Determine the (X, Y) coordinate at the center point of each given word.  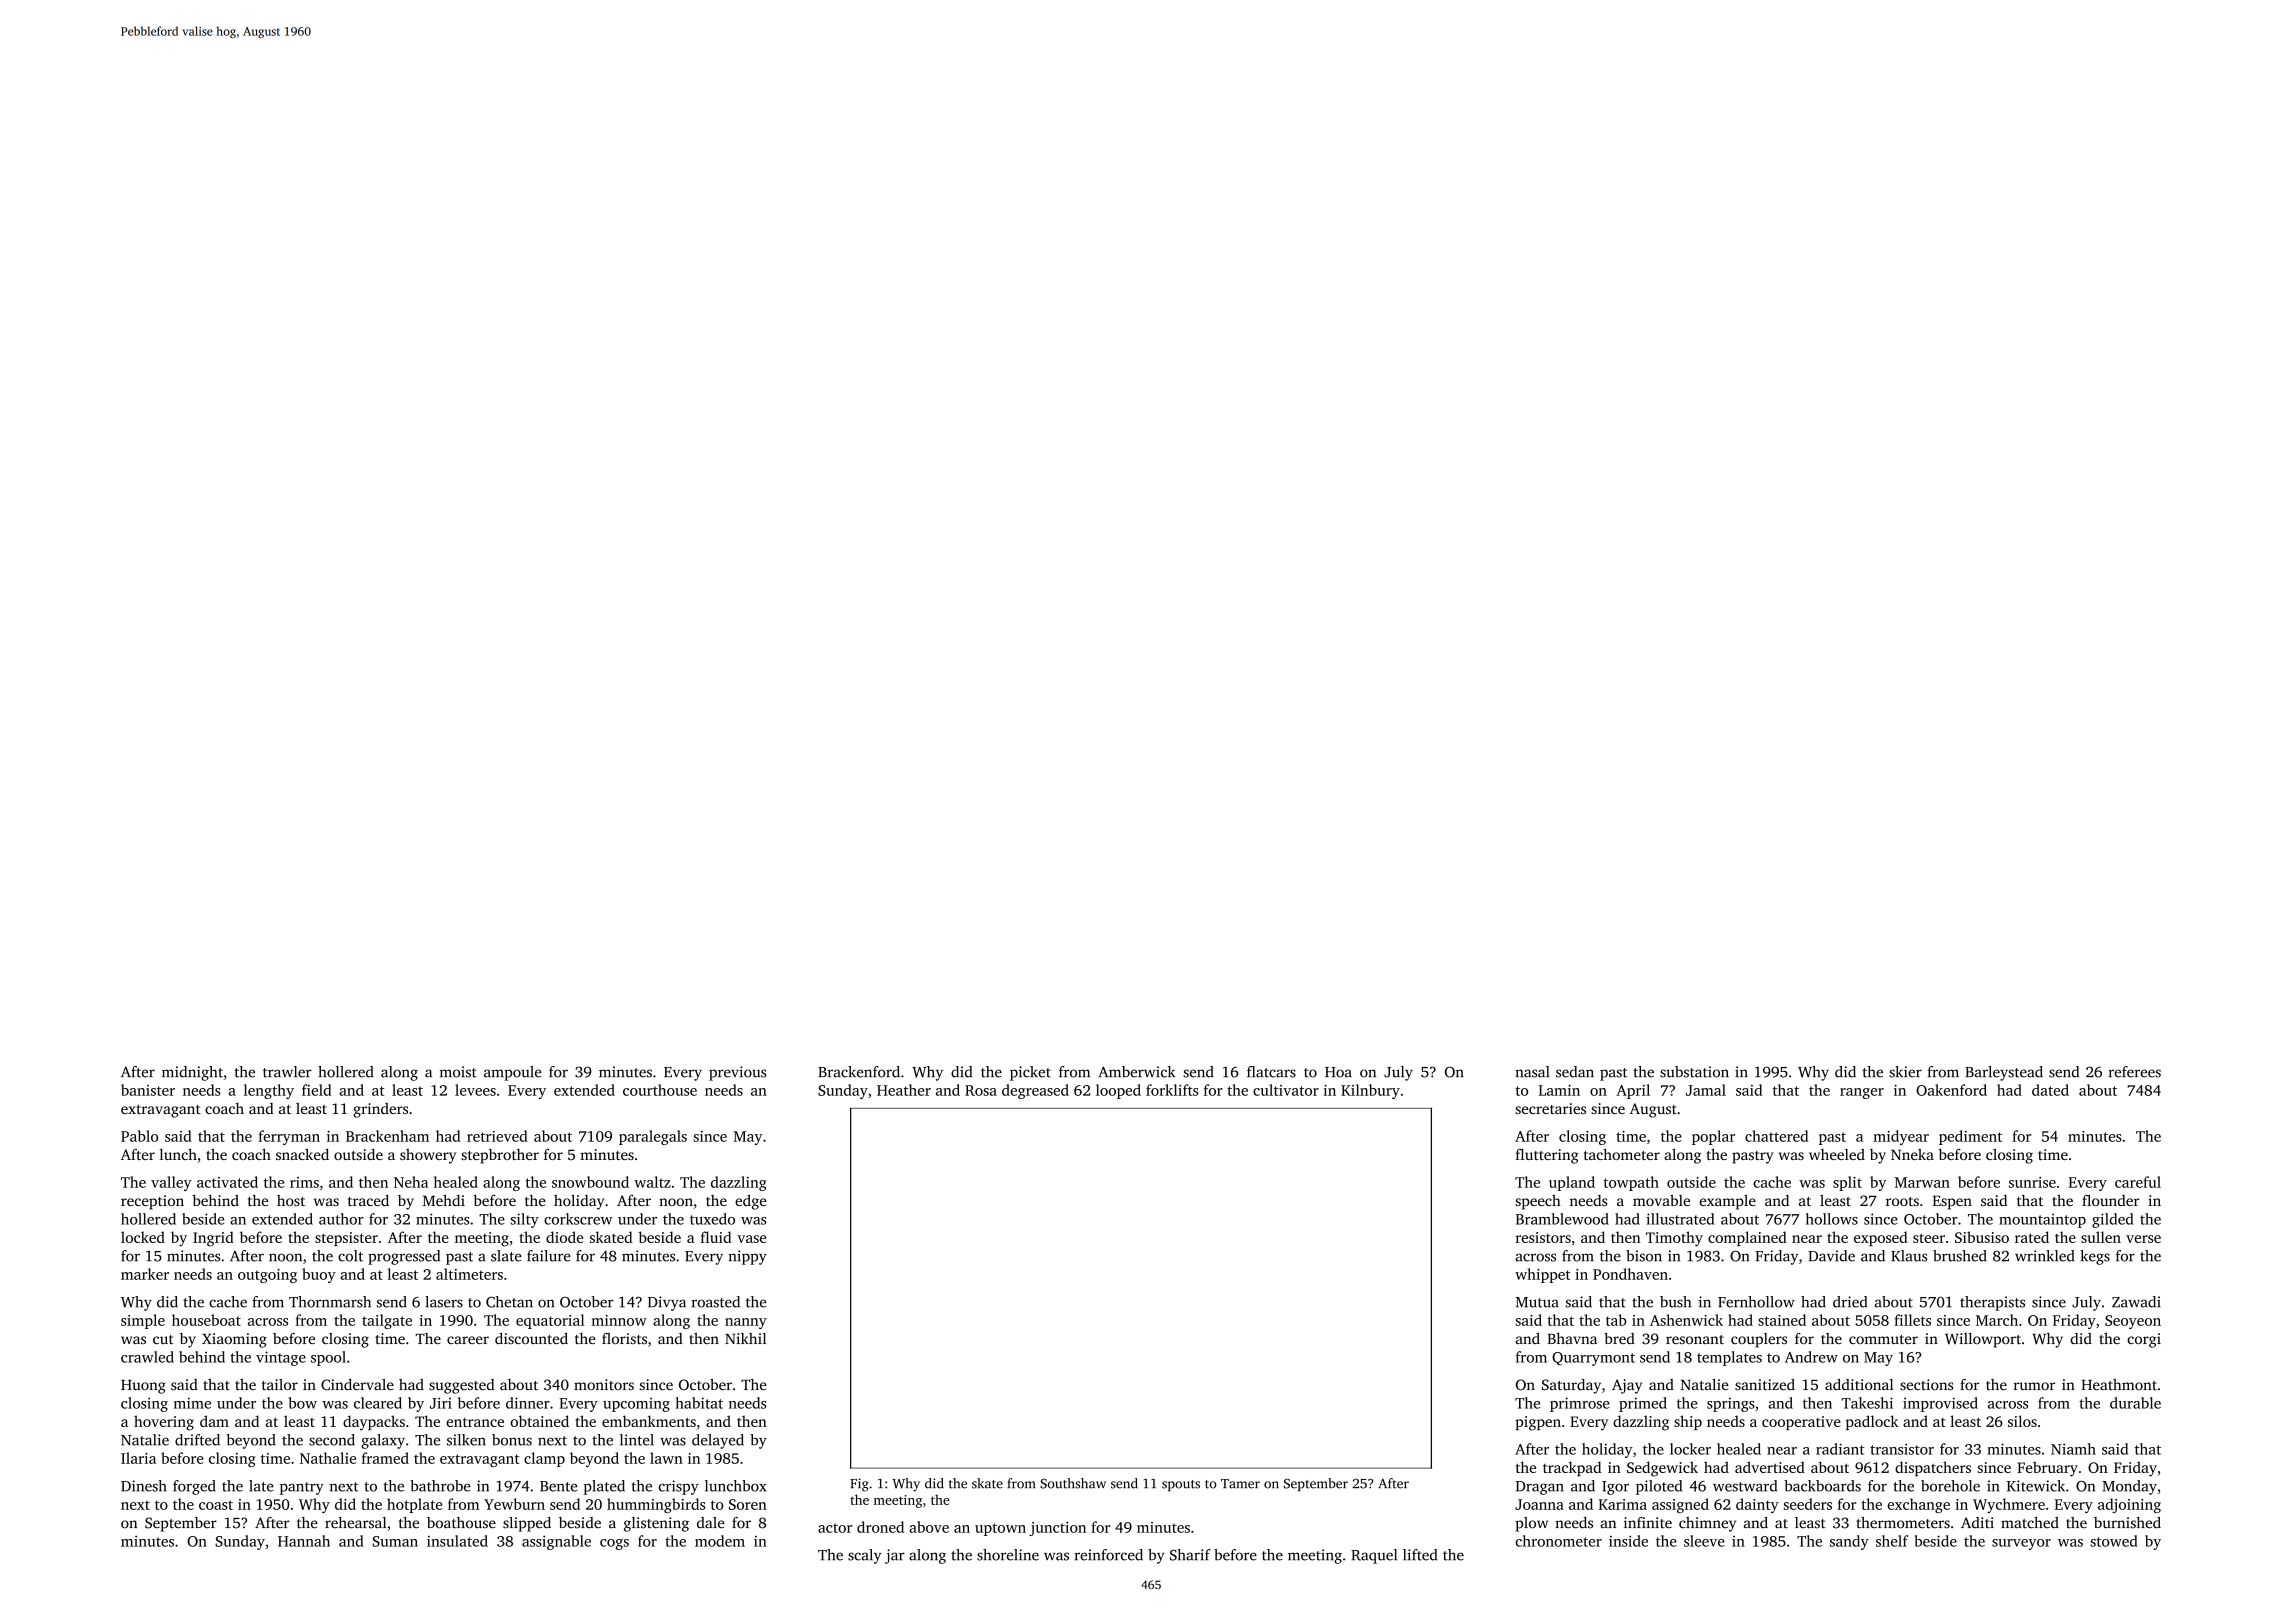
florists (624, 1338)
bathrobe (440, 1486)
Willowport (1983, 1340)
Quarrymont (1593, 1359)
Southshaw (1073, 1483)
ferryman (289, 1137)
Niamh (2073, 1449)
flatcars (1271, 1072)
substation (1694, 1072)
